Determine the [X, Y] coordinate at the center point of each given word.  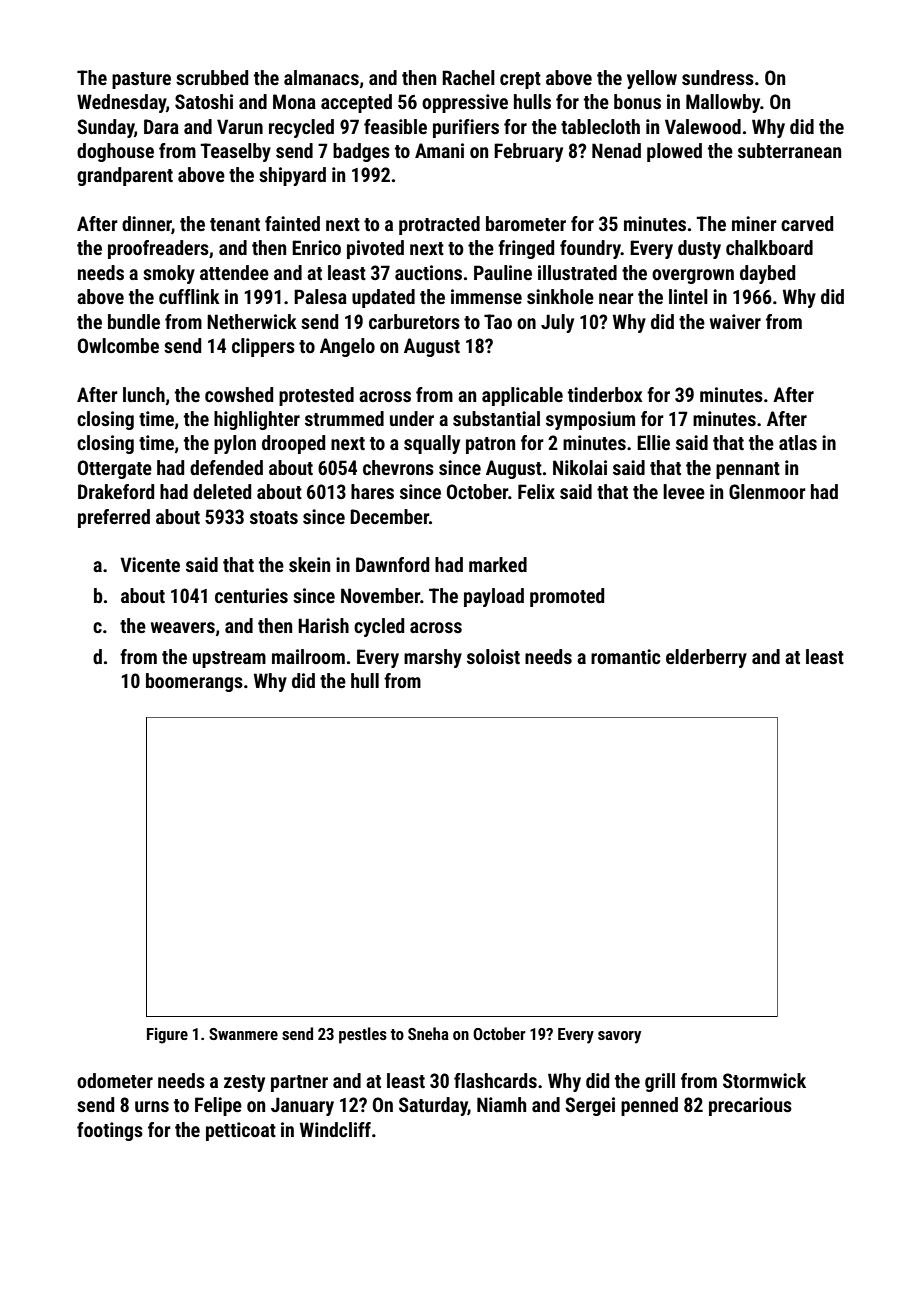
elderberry [706, 658]
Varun [240, 126]
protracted [439, 225]
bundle [134, 321]
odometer [115, 1080]
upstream [229, 659]
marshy [433, 658]
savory [619, 1037]
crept [520, 80]
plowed [674, 152]
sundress [718, 77]
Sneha [428, 1033]
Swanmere [243, 1034]
